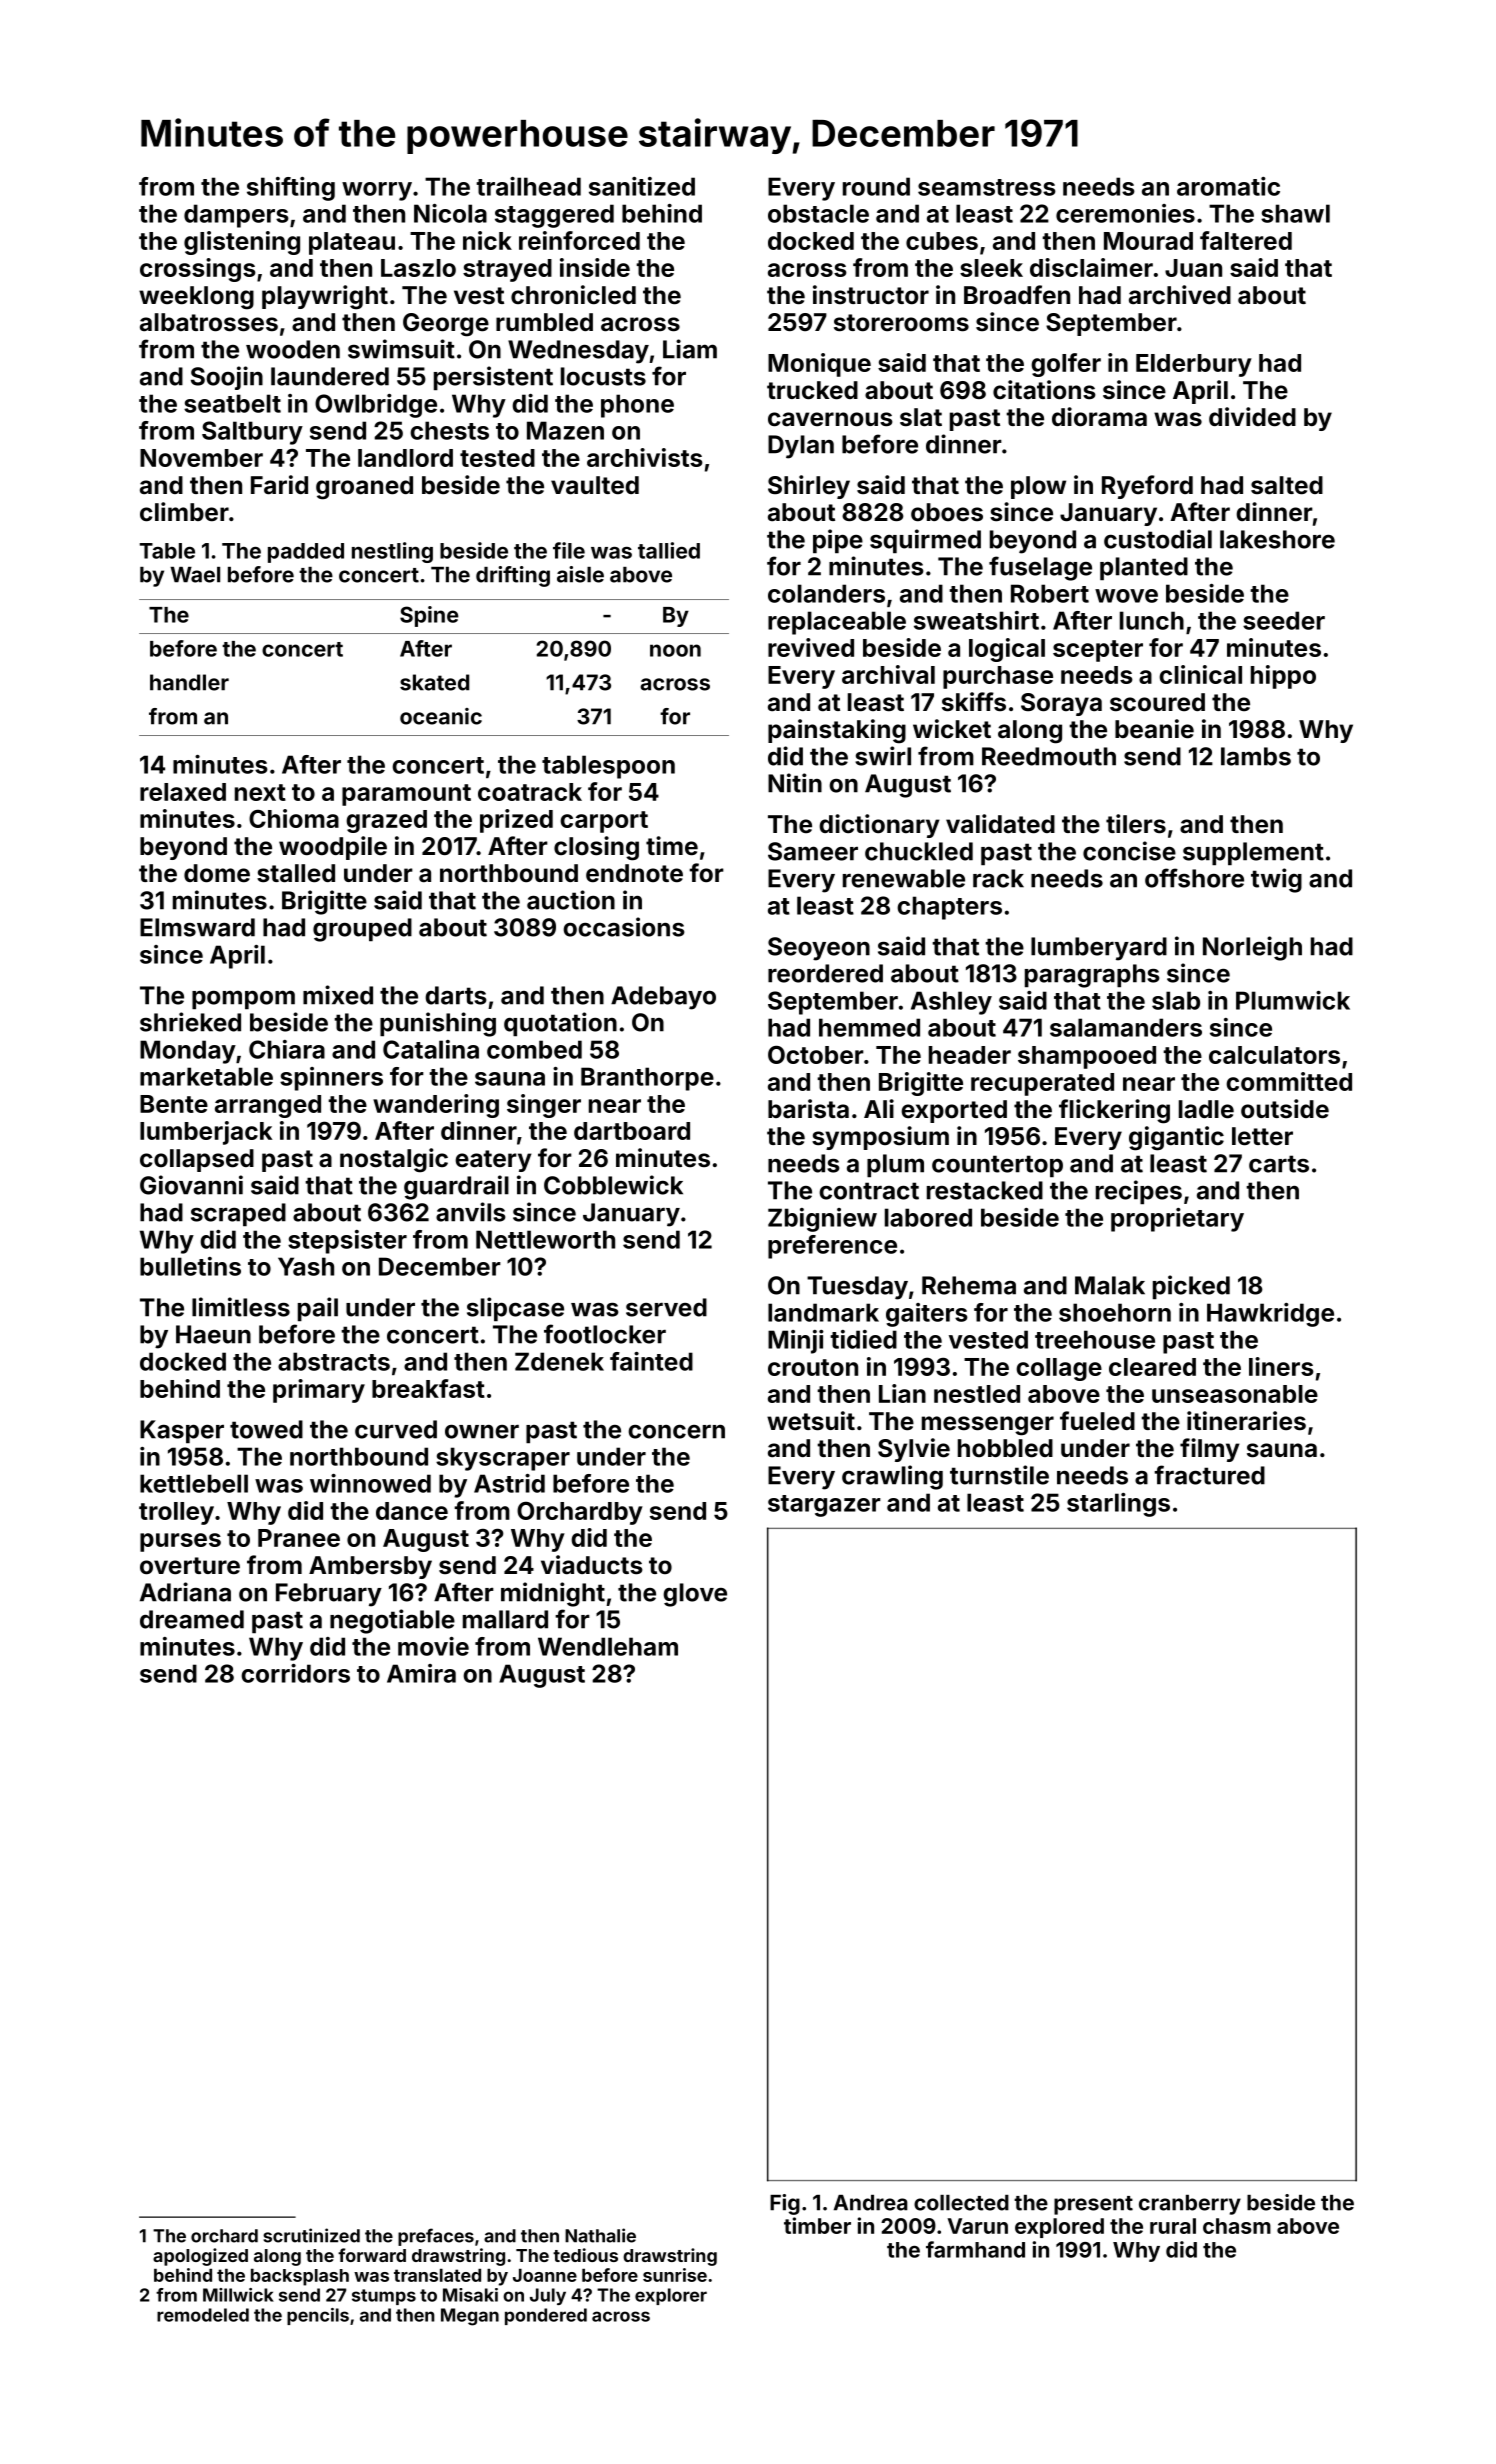  Describe the element at coordinates (406, 795) in the page. I see `paramount` at that location.
